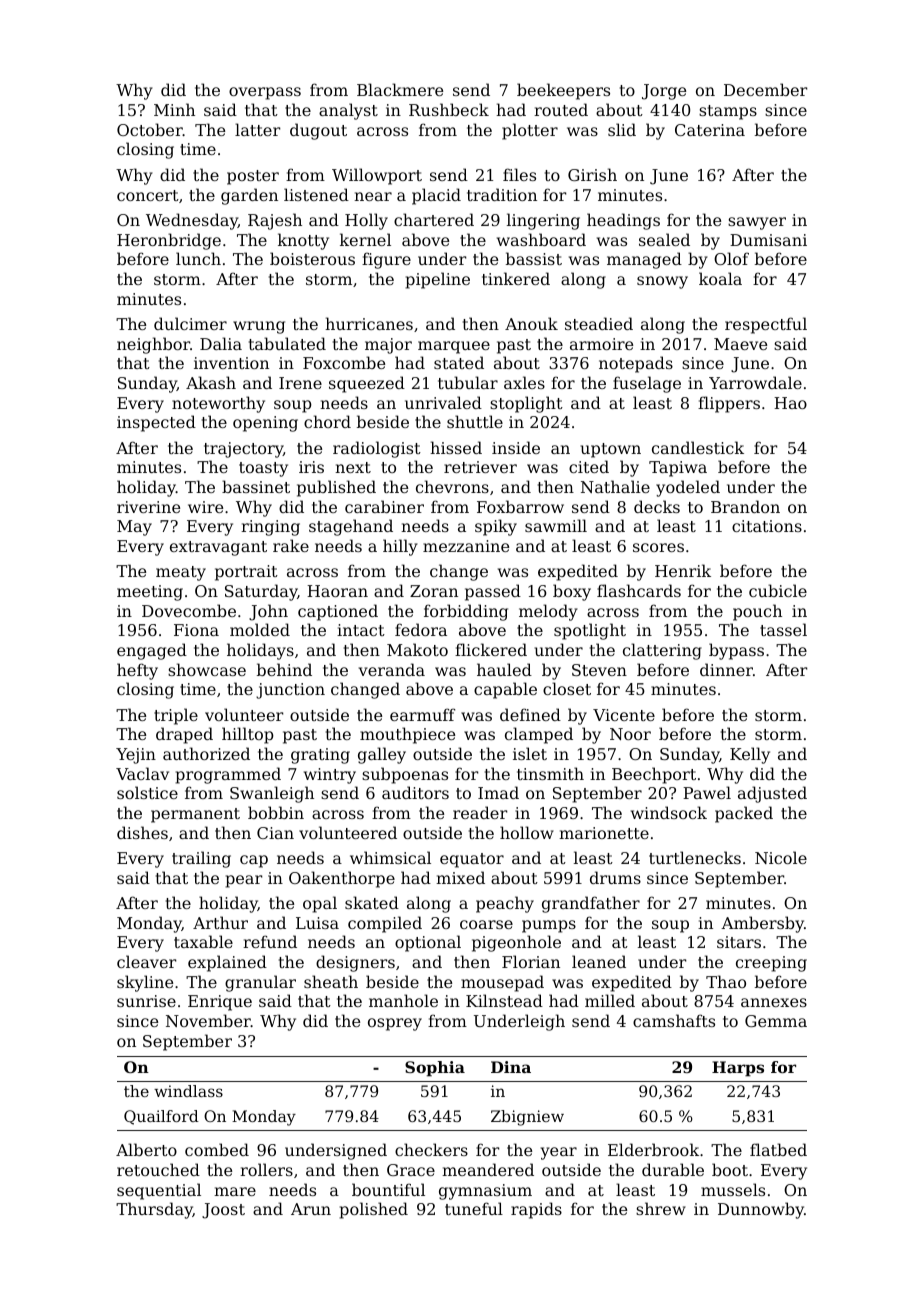  I want to click on pipeline, so click(438, 280).
